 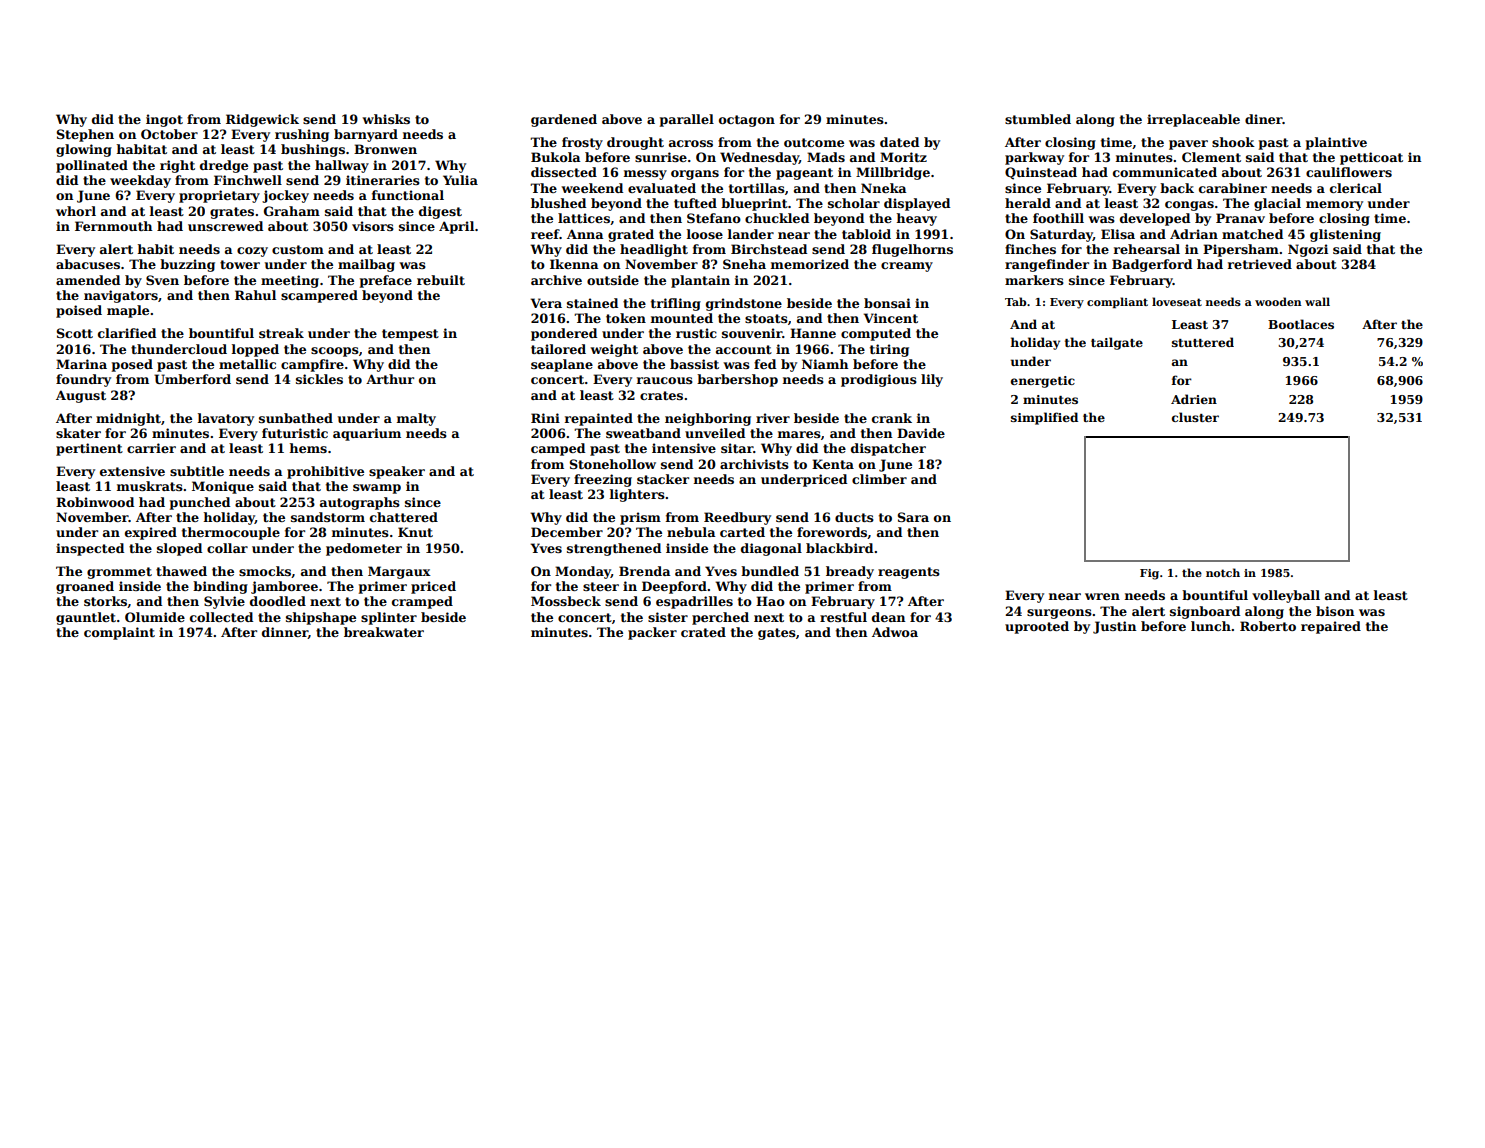 I want to click on breakwater, so click(x=384, y=632).
